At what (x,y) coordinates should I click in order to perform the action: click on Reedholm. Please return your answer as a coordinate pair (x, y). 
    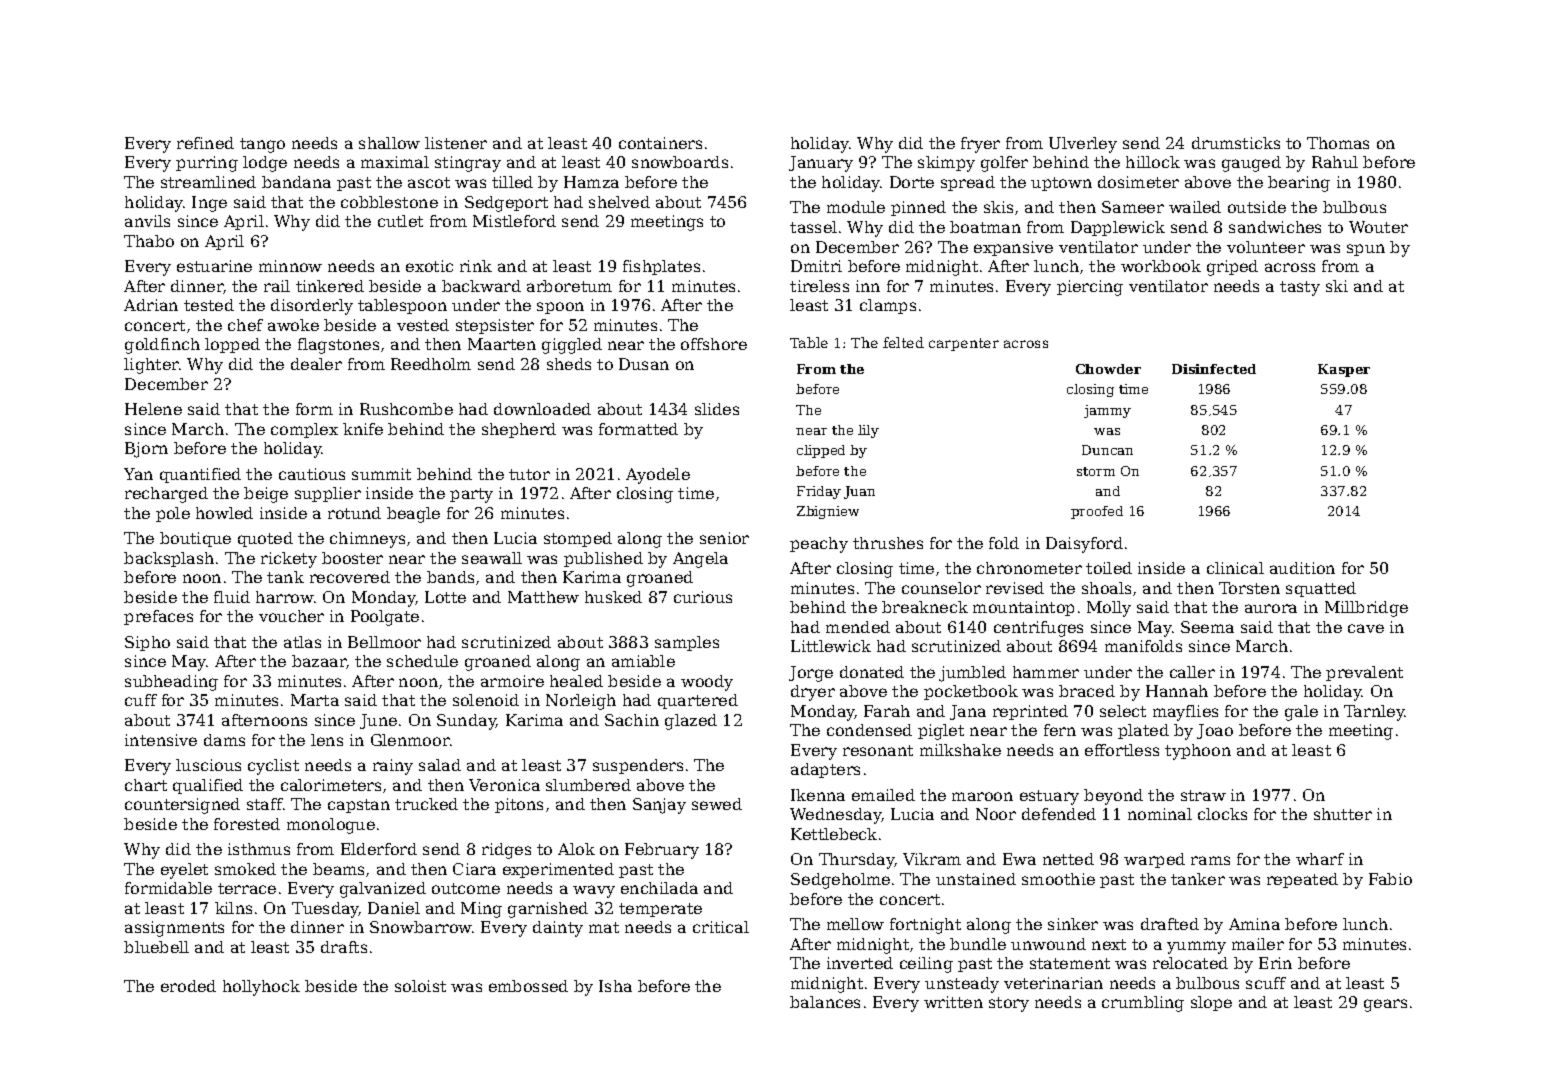
    Looking at the image, I should click on (431, 364).
